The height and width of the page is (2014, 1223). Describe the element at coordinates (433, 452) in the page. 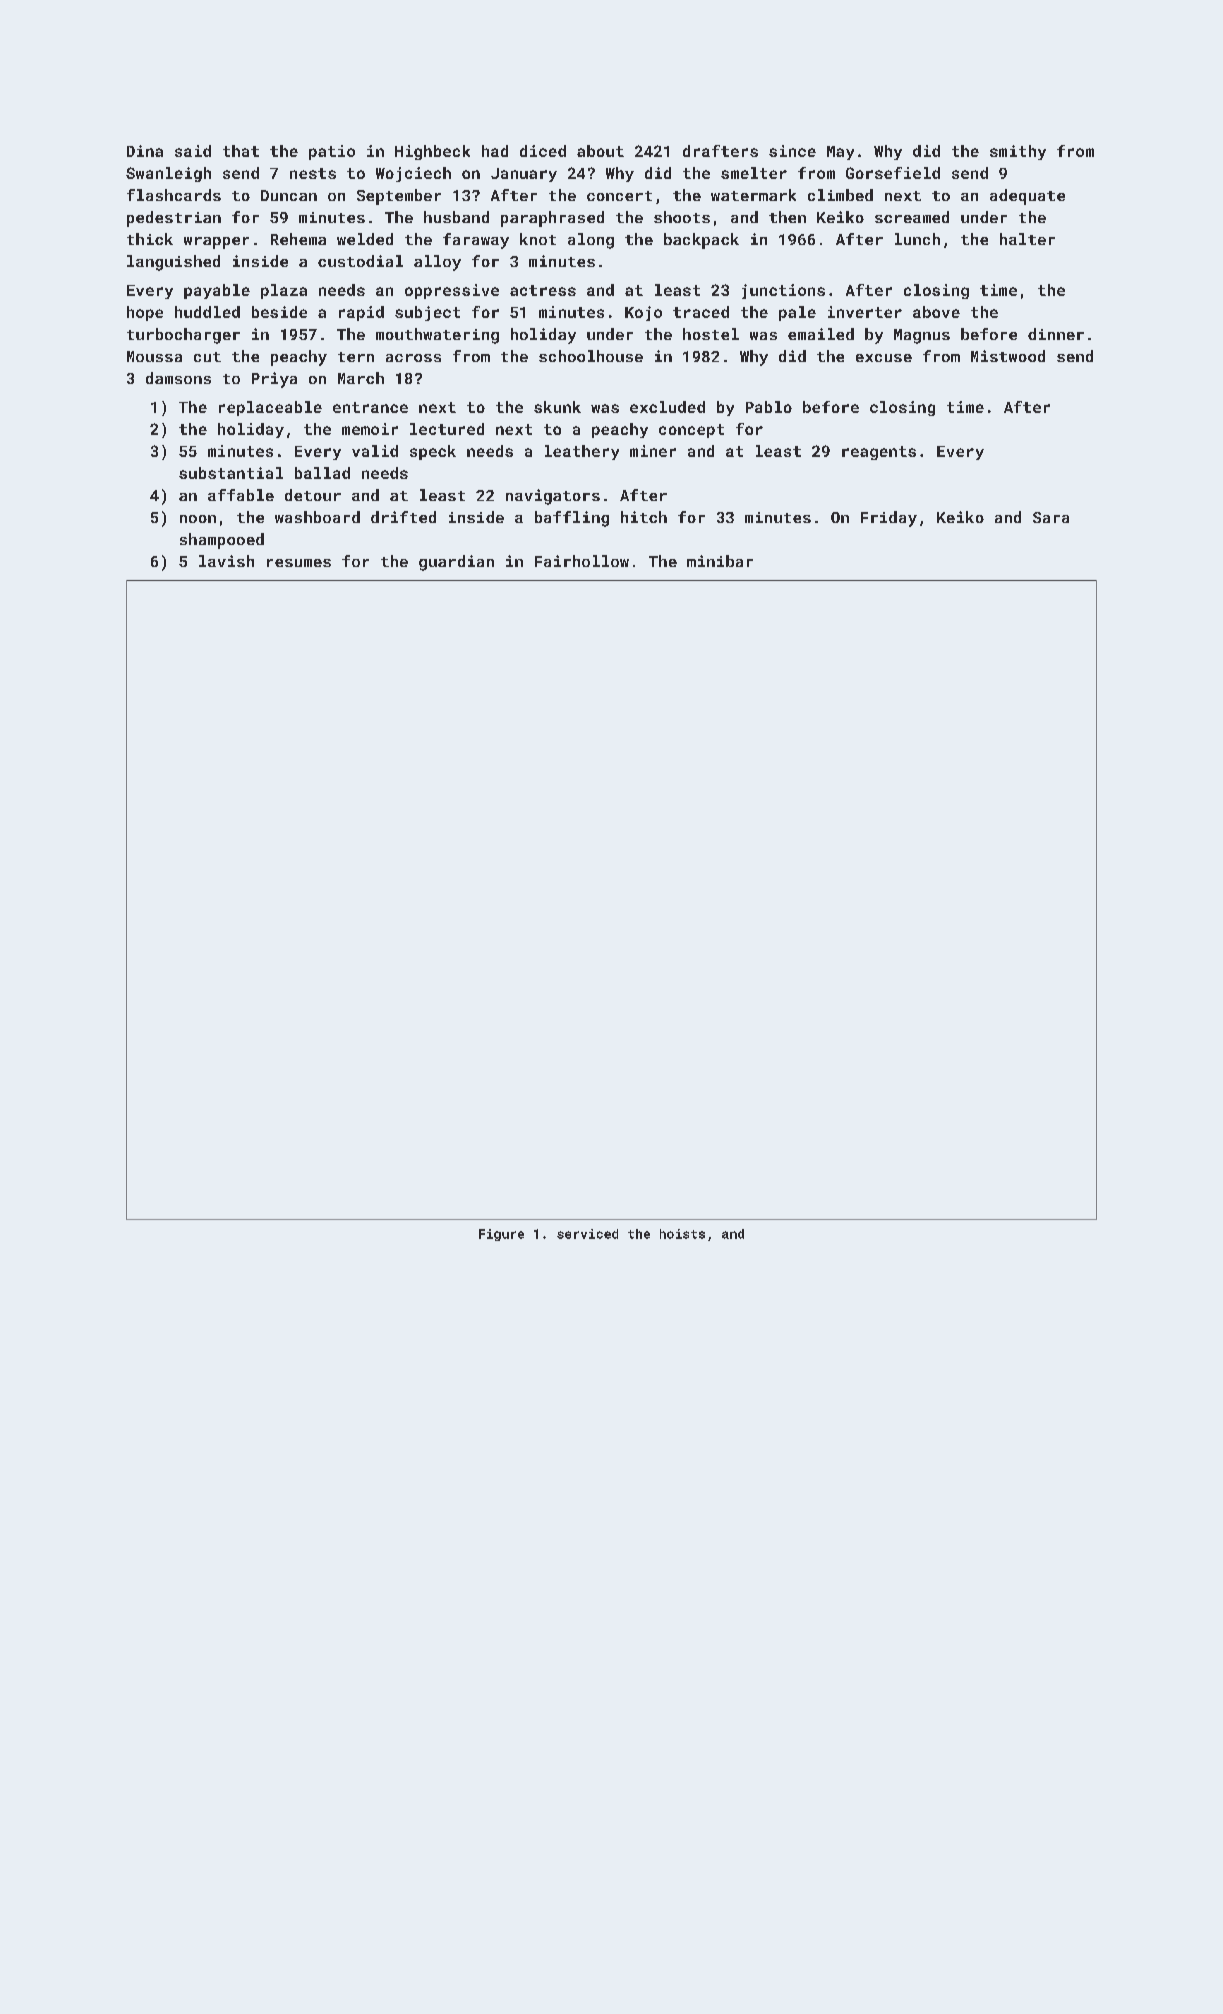

I see `speck` at that location.
